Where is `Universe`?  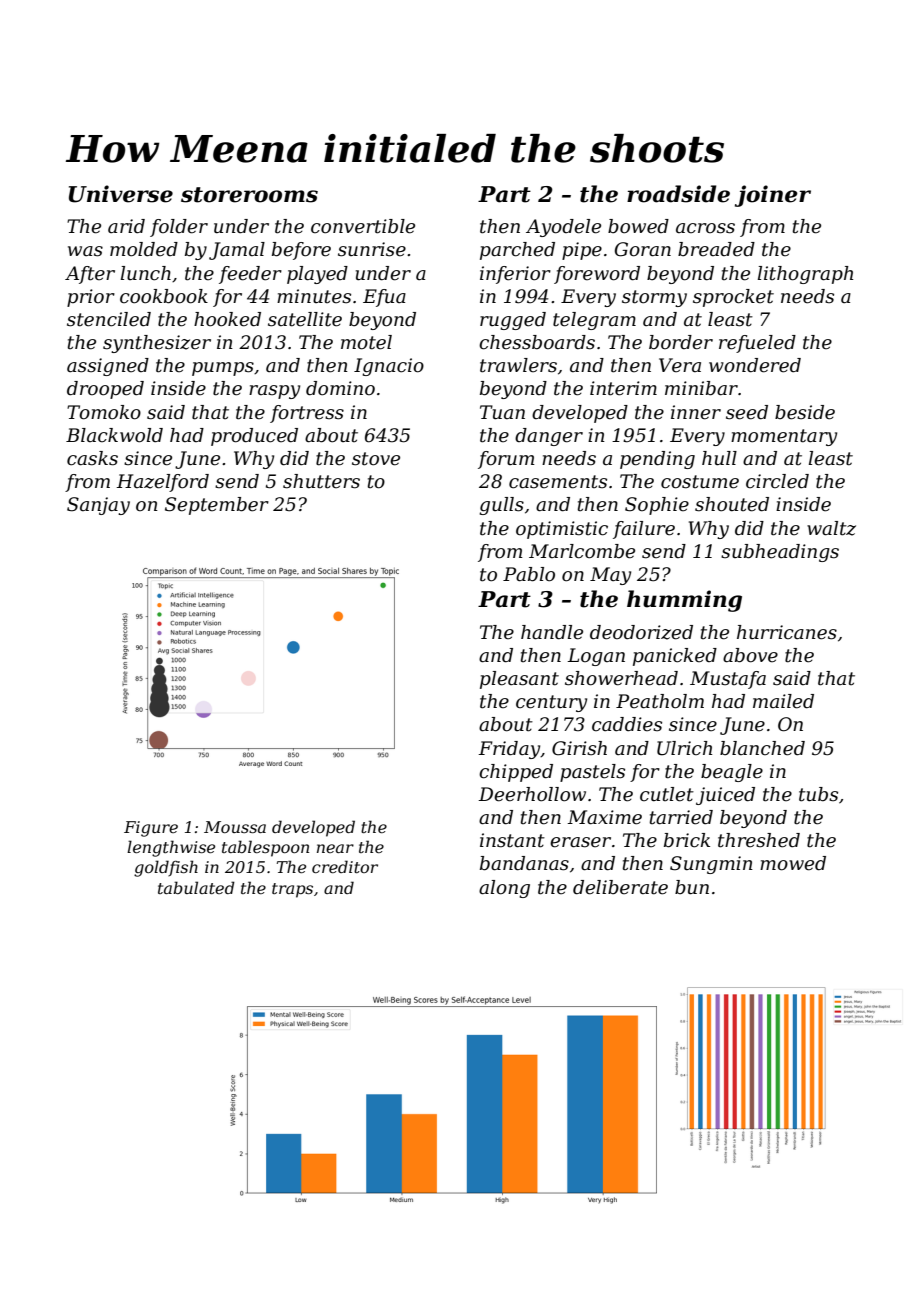 Universe is located at coordinates (121, 194).
